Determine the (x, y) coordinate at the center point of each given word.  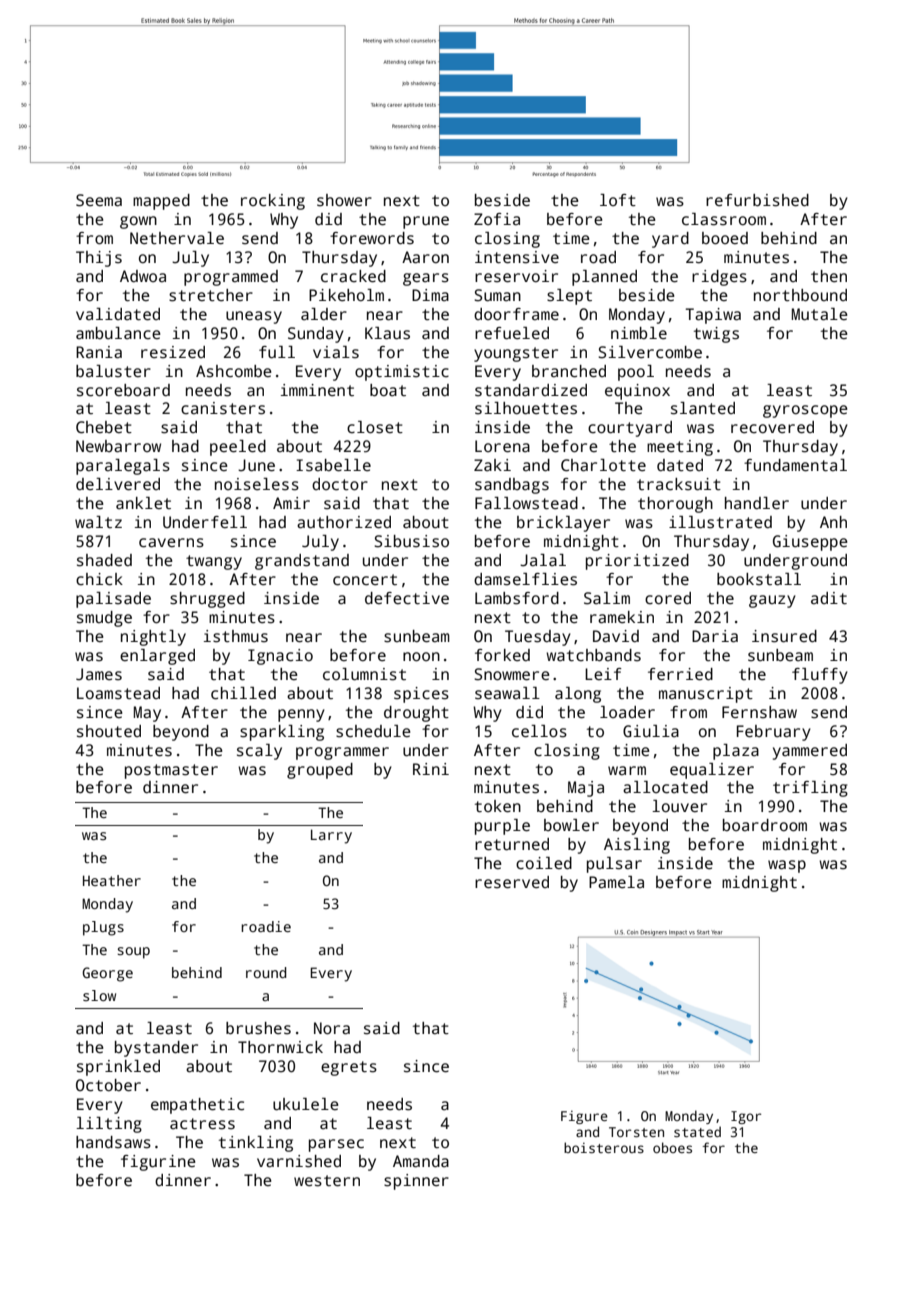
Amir (291, 503)
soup (133, 953)
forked (502, 655)
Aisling (637, 846)
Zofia (497, 219)
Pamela (616, 882)
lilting (109, 1125)
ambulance (118, 333)
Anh (833, 522)
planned (604, 278)
